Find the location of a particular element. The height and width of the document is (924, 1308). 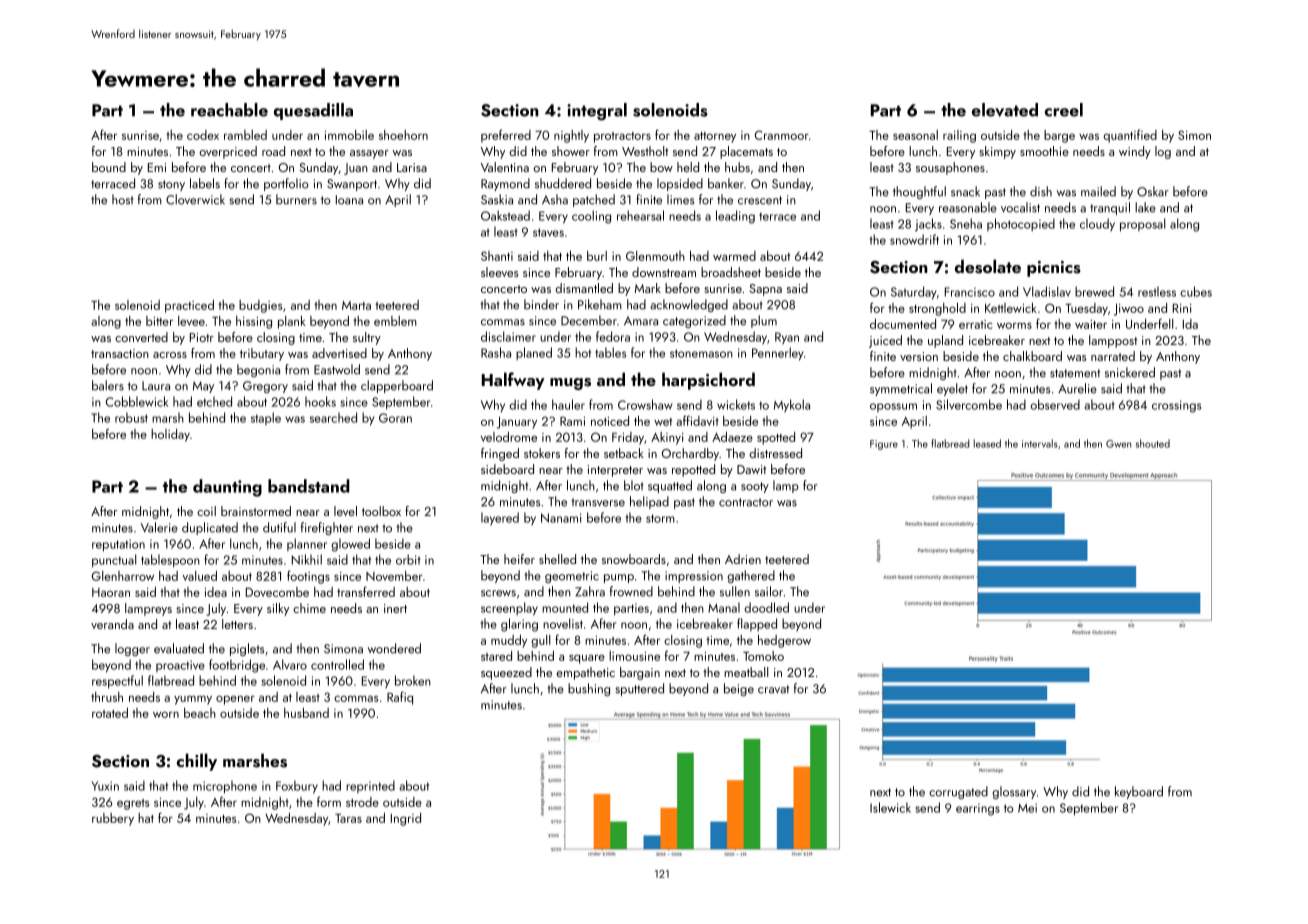

broken is located at coordinates (413, 680).
